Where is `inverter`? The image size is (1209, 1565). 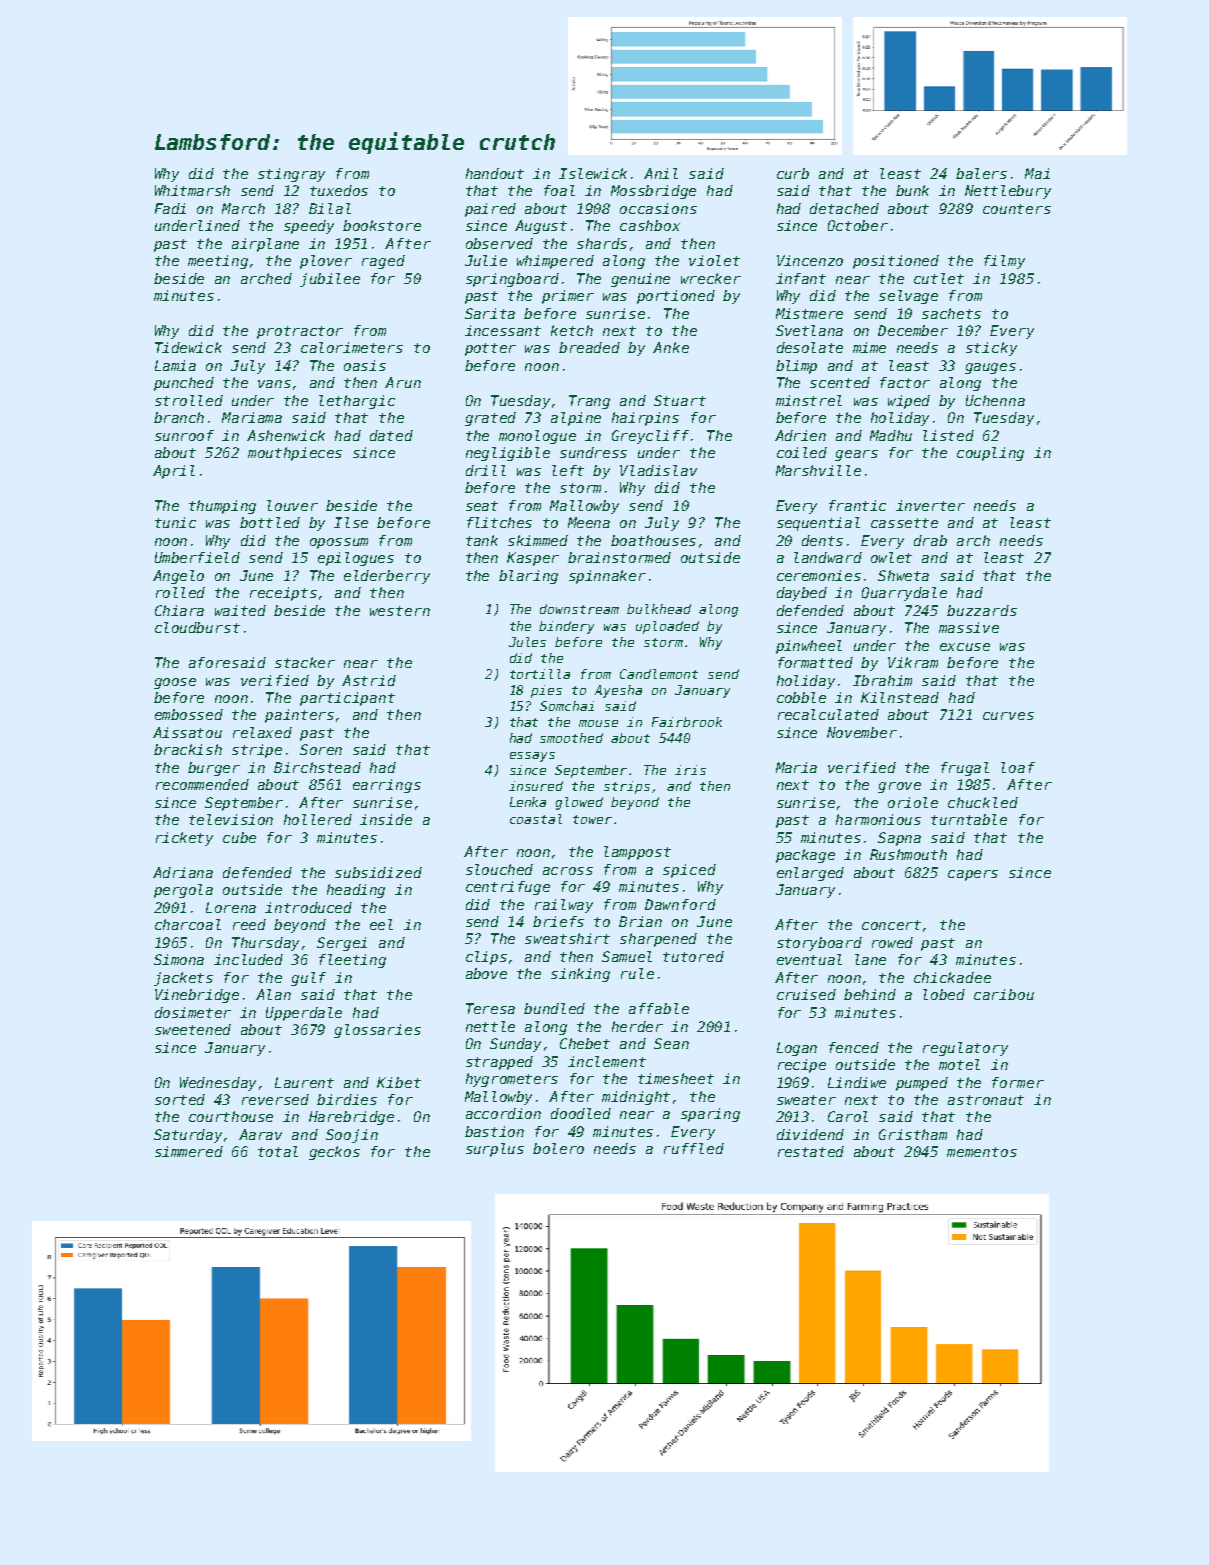 inverter is located at coordinates (930, 505).
